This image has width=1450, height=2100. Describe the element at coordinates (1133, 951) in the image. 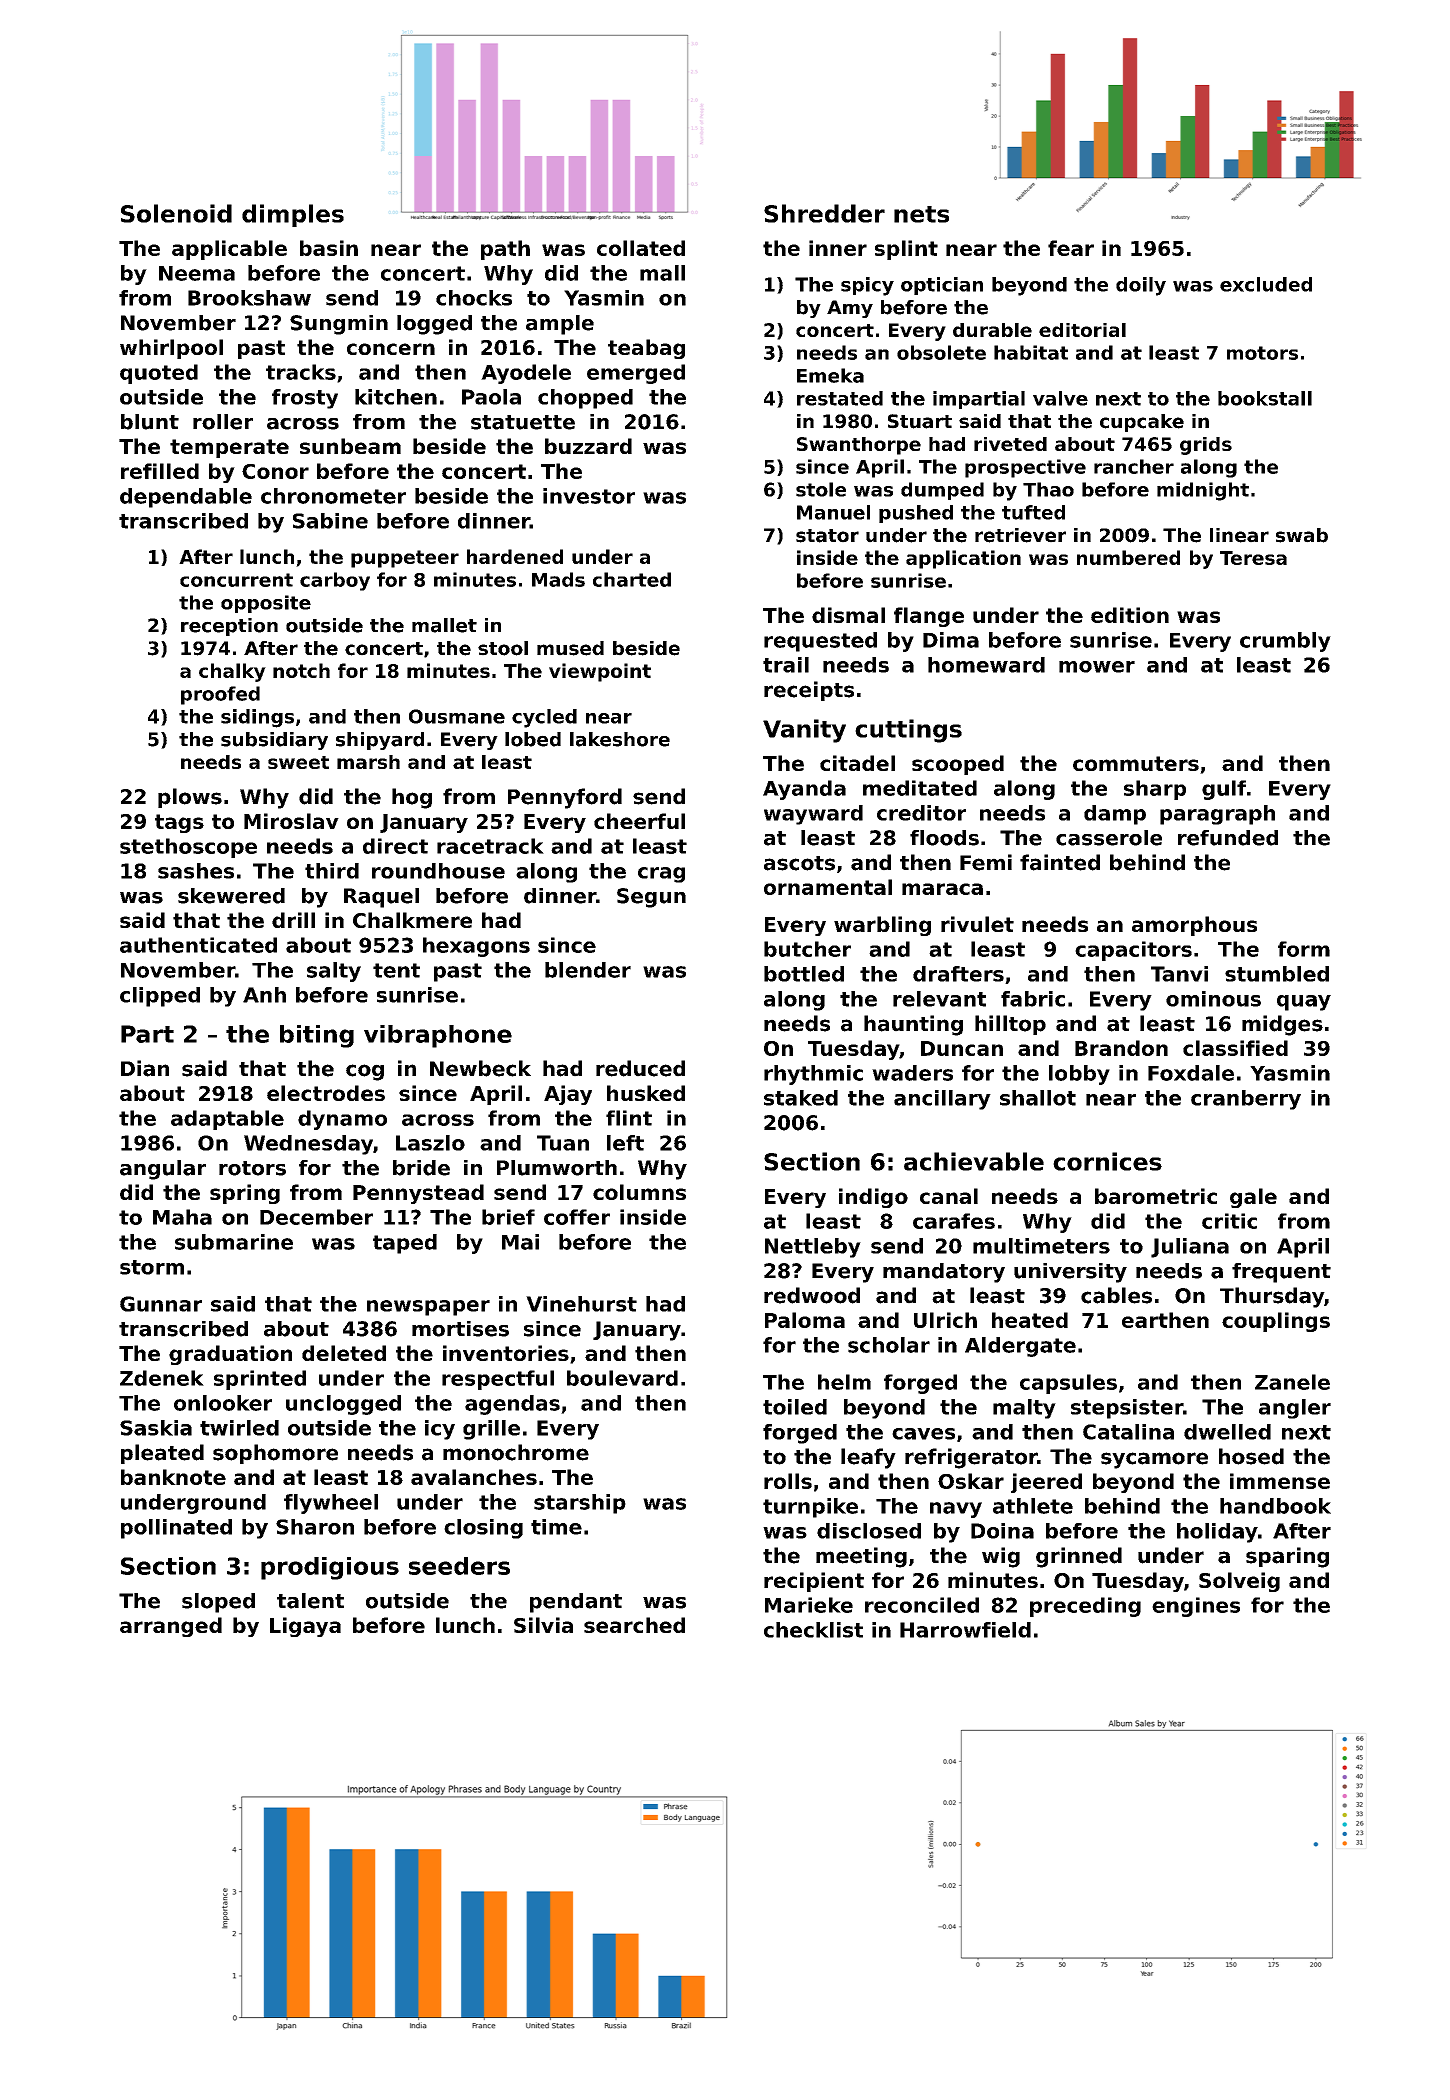

I see `capacitors` at that location.
